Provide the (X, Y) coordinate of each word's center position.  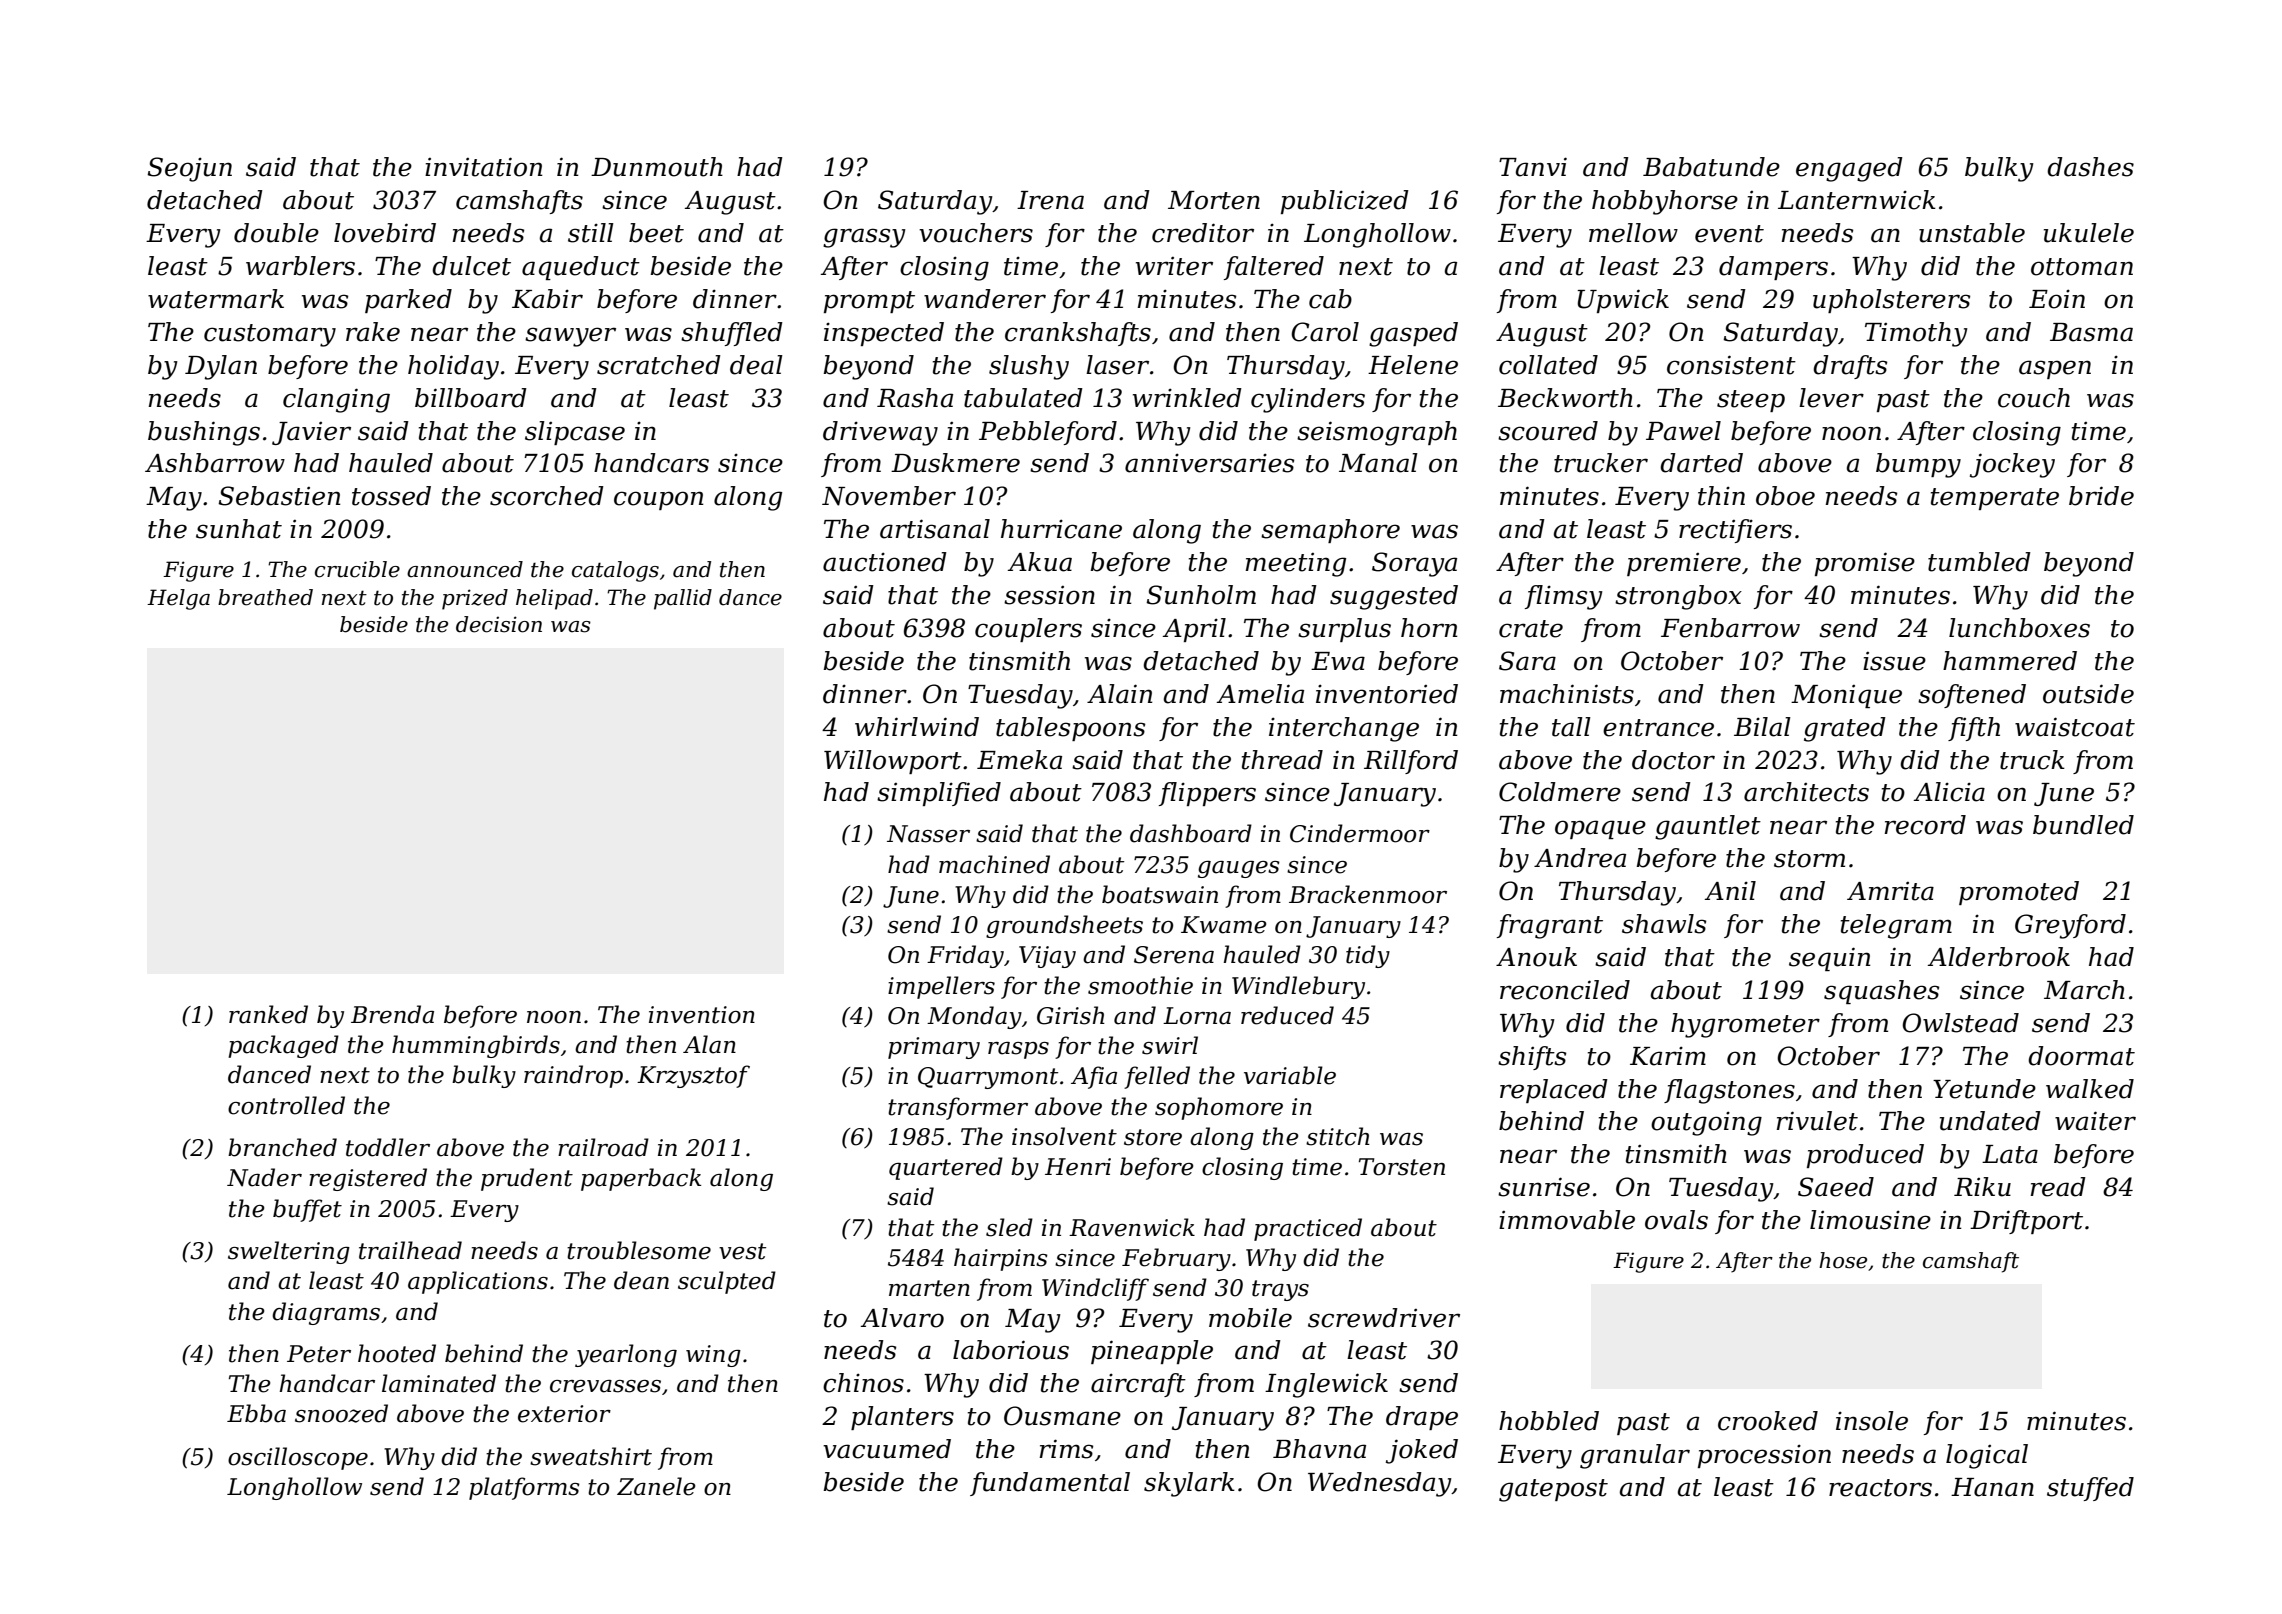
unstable (1972, 233)
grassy (864, 238)
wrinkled (1187, 398)
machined (994, 864)
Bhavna (1319, 1449)
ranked (268, 1014)
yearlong (626, 1355)
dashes (2090, 167)
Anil (1730, 890)
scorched (547, 496)
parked (408, 301)
